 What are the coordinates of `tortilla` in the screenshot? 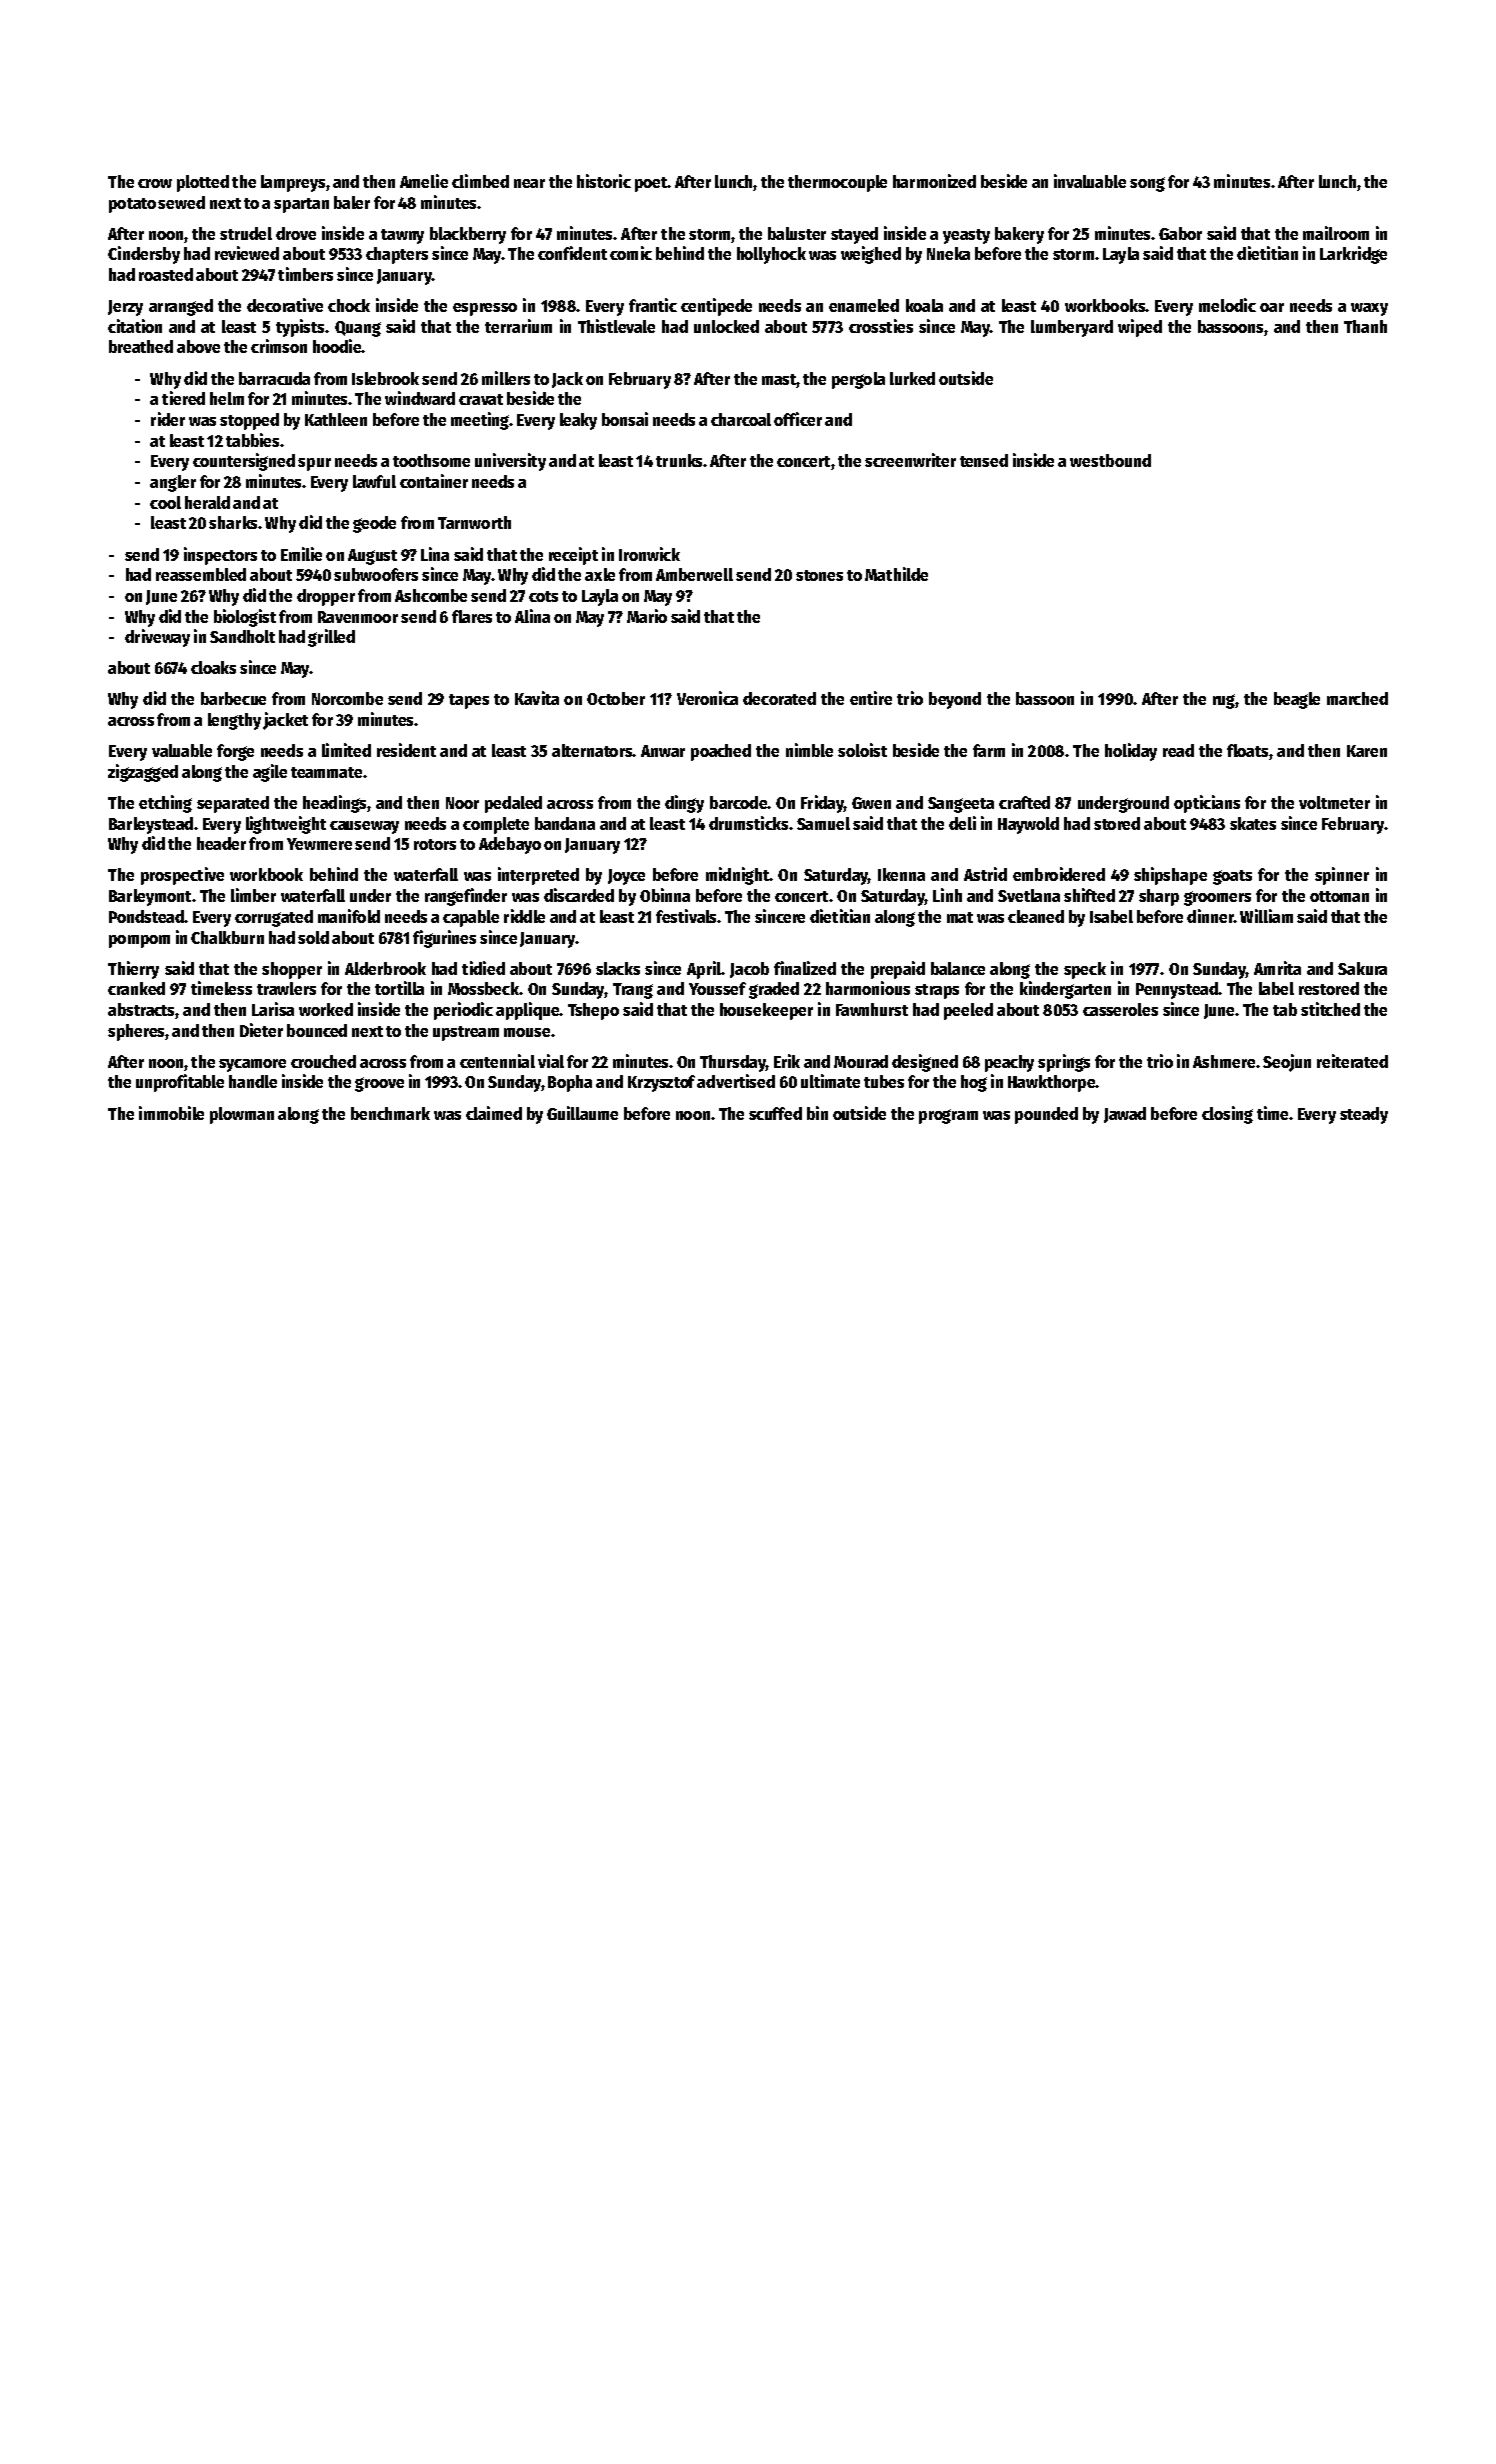 It's located at (399, 988).
